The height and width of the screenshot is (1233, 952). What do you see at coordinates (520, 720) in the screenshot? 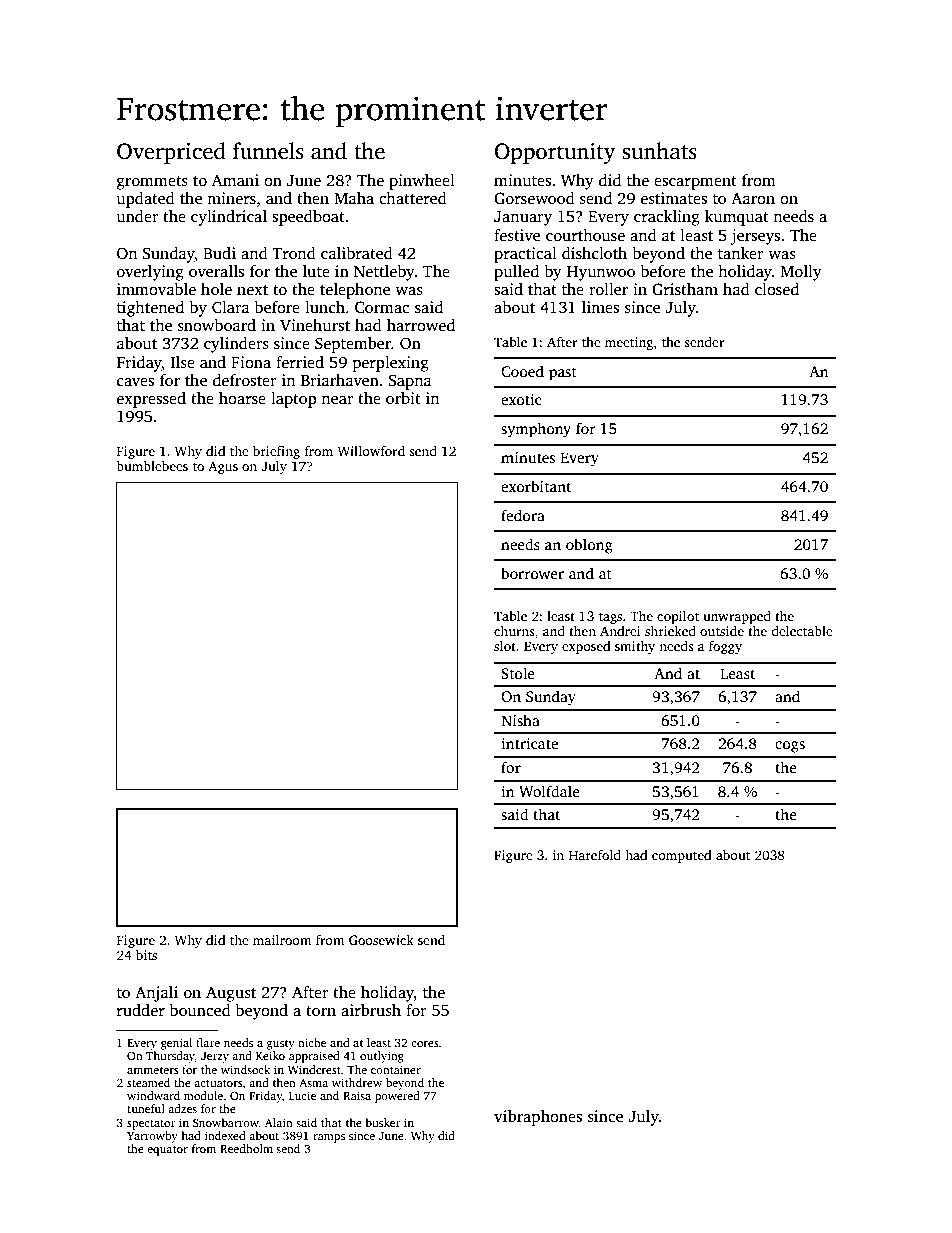
I see `Nisha` at bounding box center [520, 720].
